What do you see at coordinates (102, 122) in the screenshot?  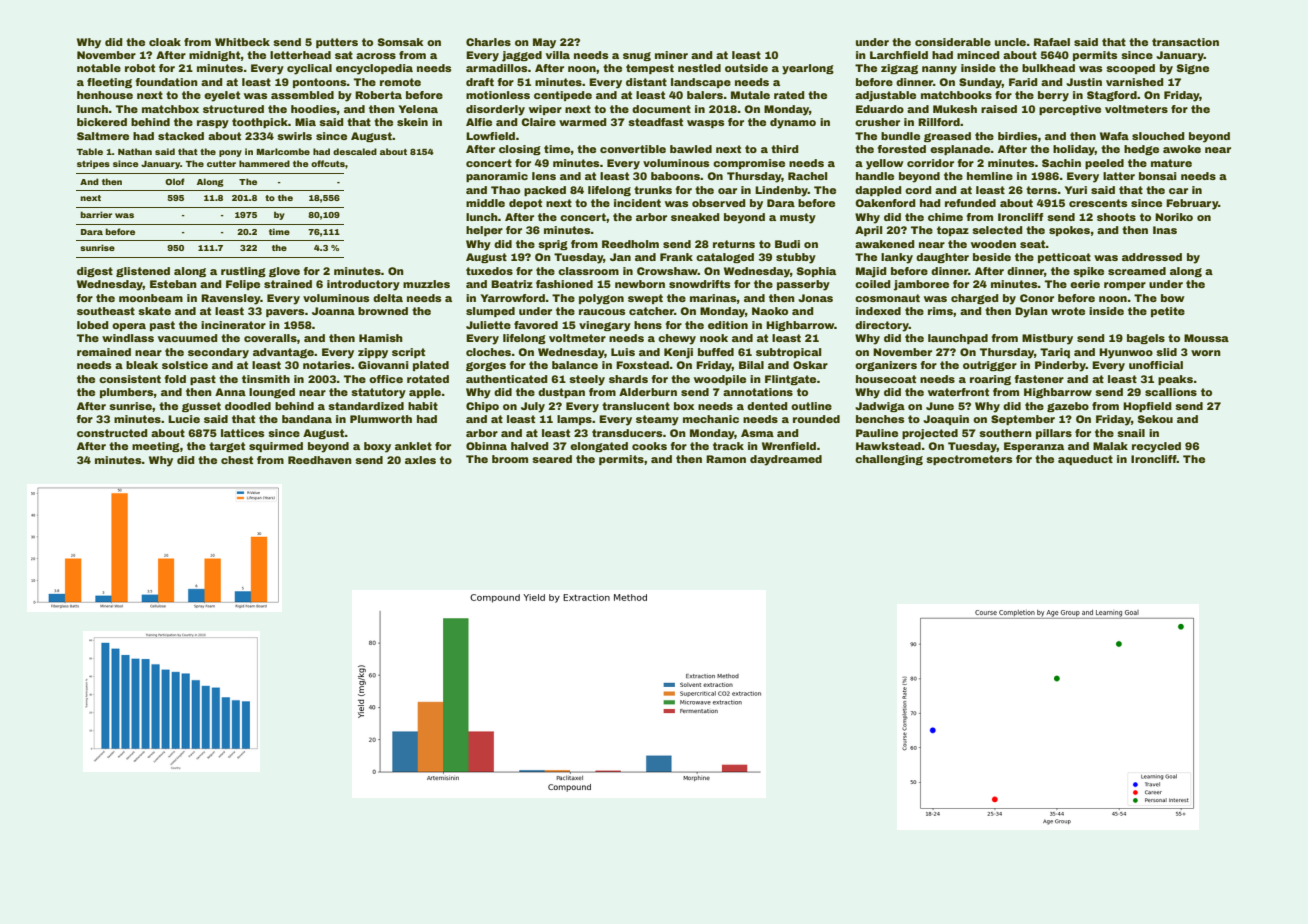 I see `bickered` at bounding box center [102, 122].
